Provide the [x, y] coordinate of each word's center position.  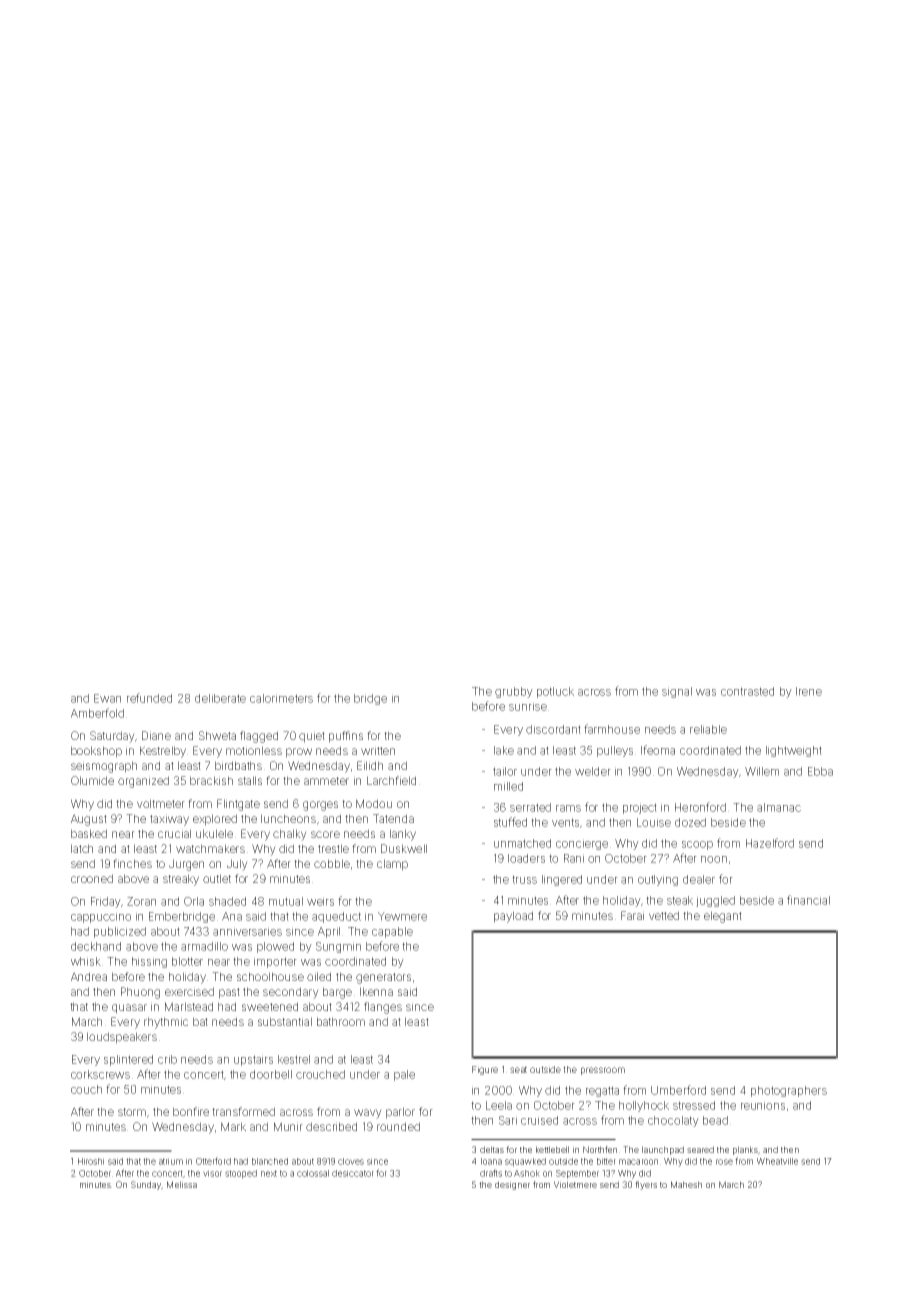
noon [714, 859]
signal [677, 692]
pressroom [603, 1071]
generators [383, 978]
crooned [92, 878]
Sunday [146, 1185]
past [229, 993]
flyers [646, 1185]
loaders [526, 858]
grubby [514, 692]
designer [512, 1185]
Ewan [107, 698]
